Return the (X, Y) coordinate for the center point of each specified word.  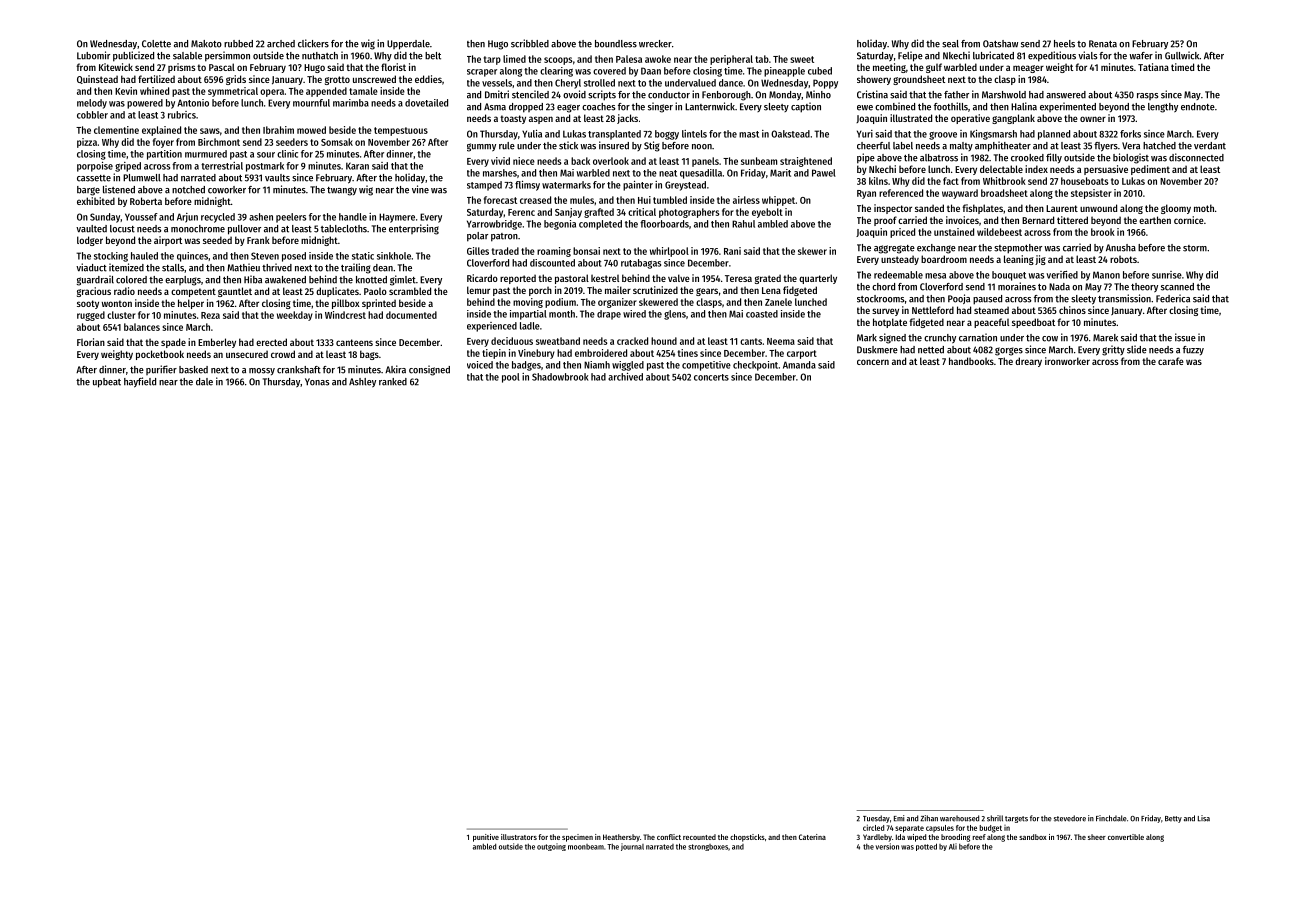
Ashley (362, 382)
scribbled (530, 43)
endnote (1198, 107)
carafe (1171, 361)
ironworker (1067, 361)
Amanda (799, 365)
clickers (313, 43)
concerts (711, 377)
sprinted (379, 304)
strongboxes (708, 847)
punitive (486, 838)
